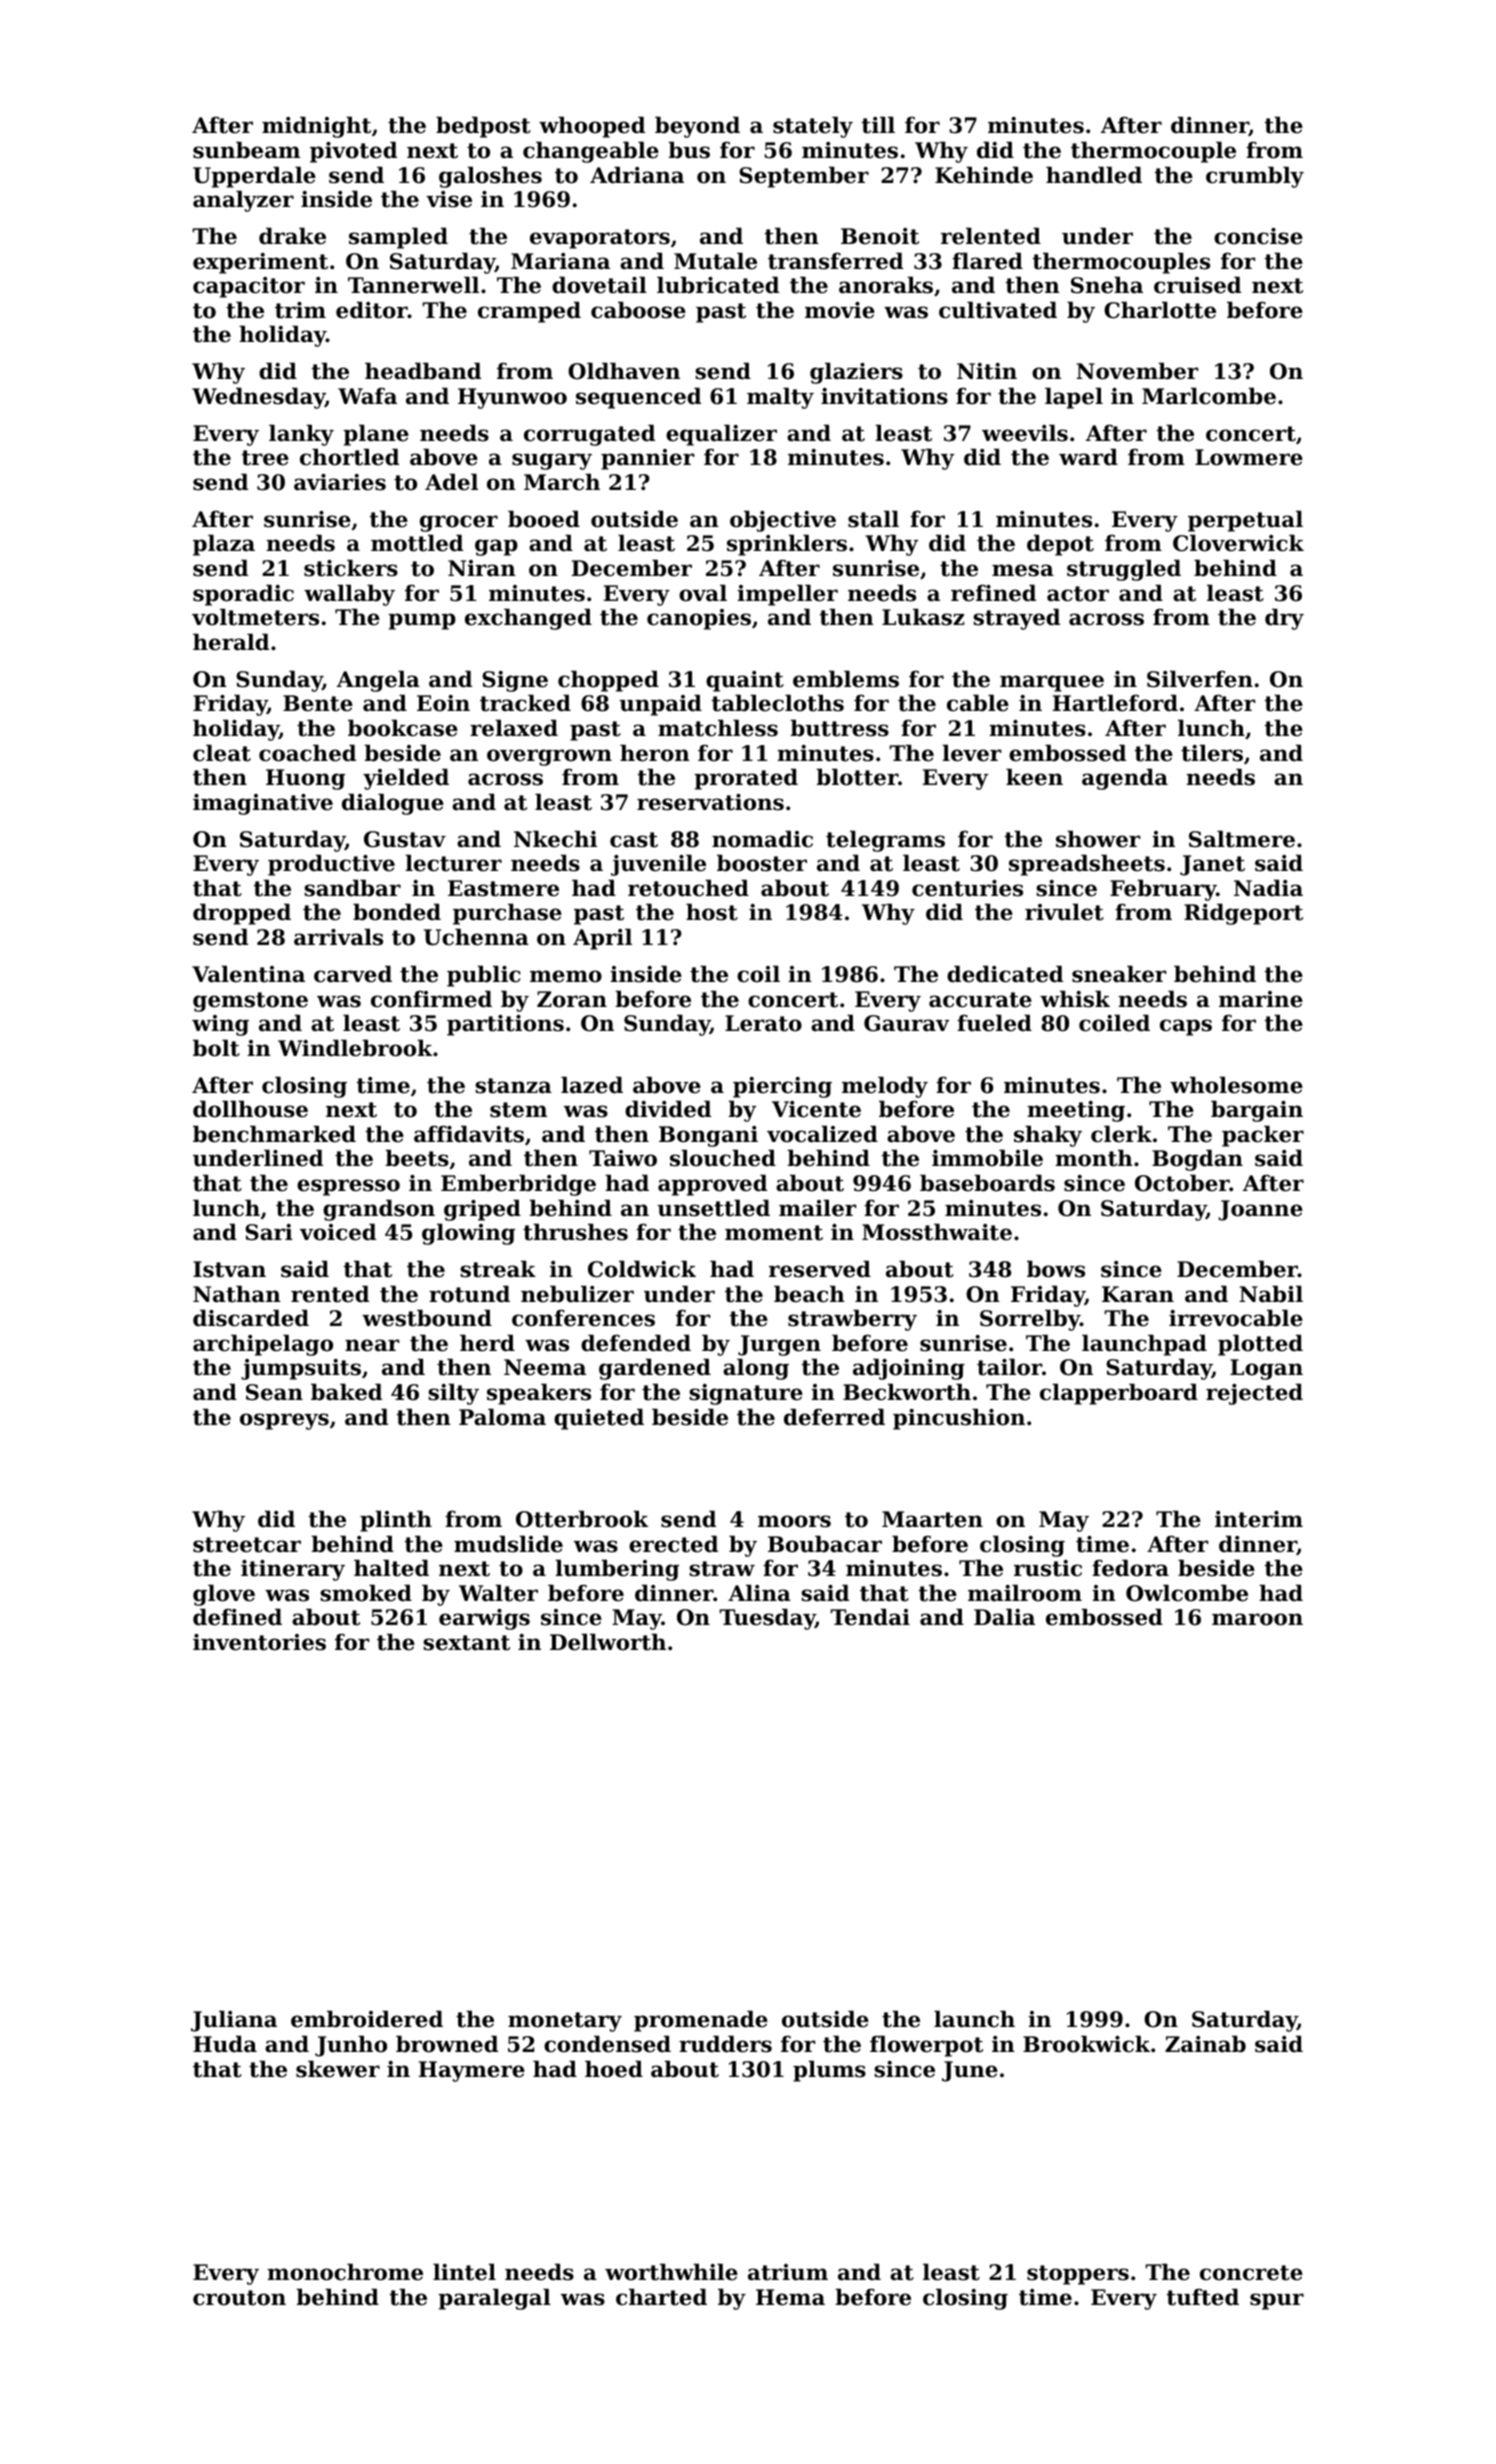 The height and width of the image is (2464, 1496). What do you see at coordinates (1271, 1294) in the image?
I see `Nabil` at bounding box center [1271, 1294].
